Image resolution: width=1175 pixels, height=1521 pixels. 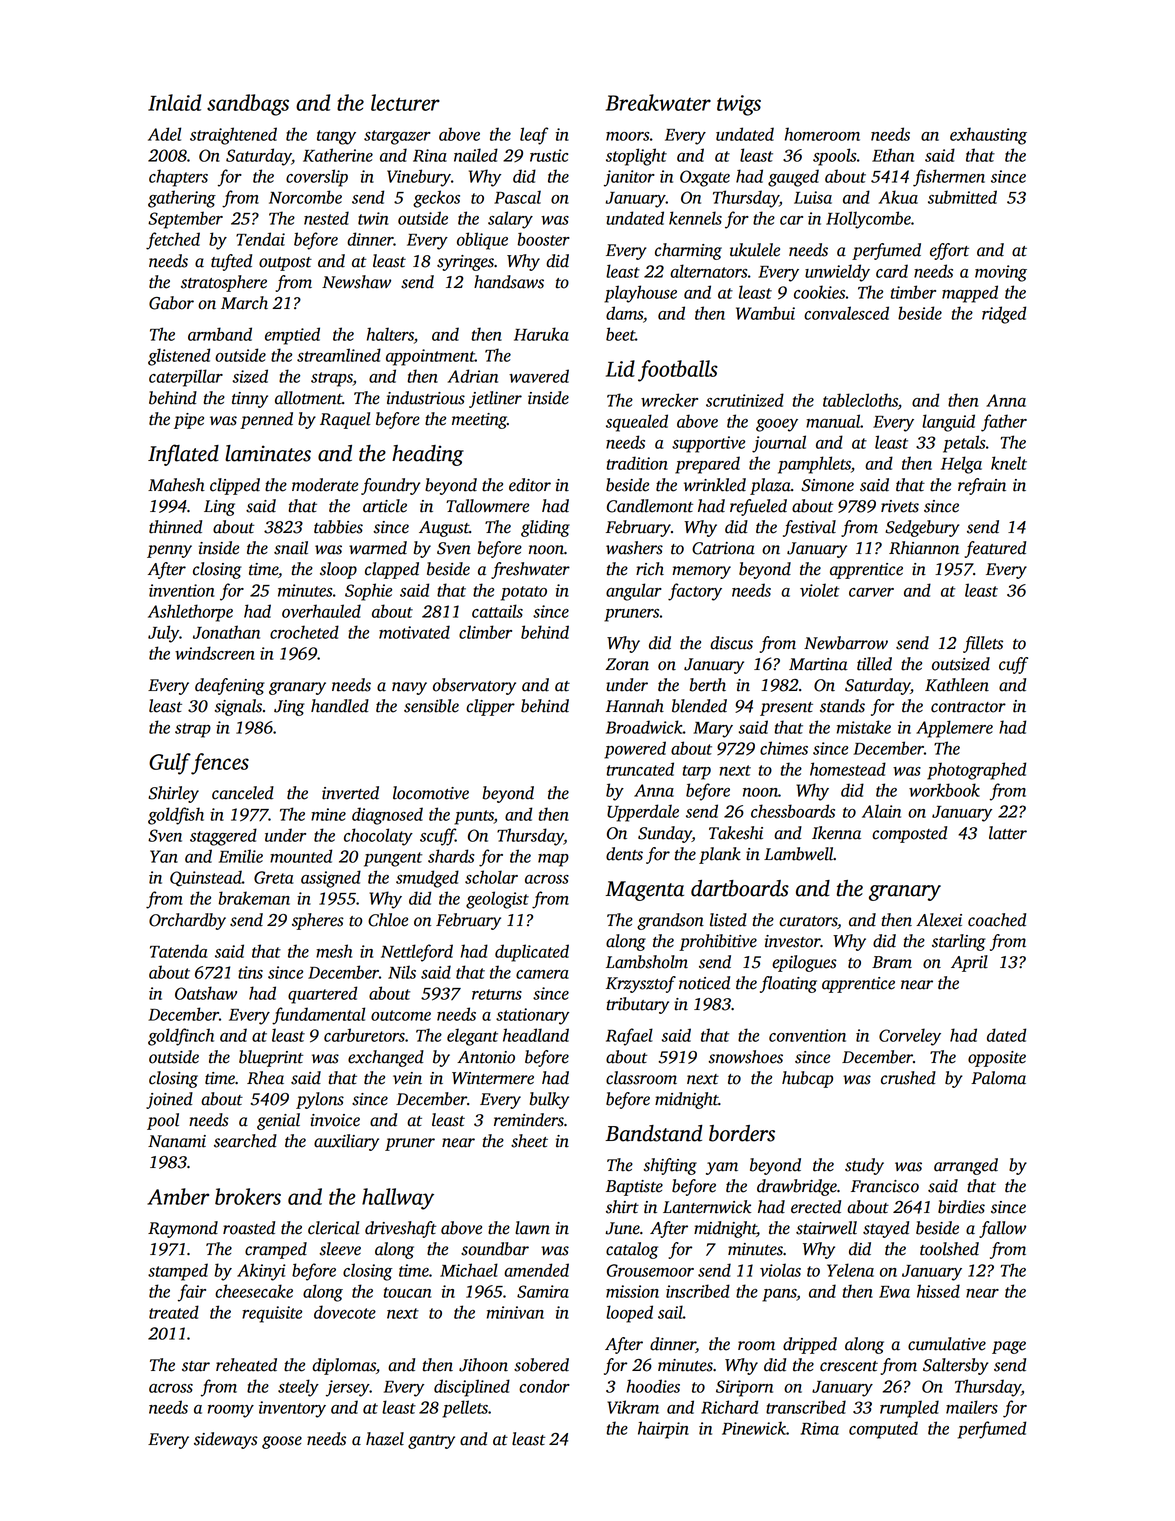 I want to click on effort, so click(x=949, y=251).
